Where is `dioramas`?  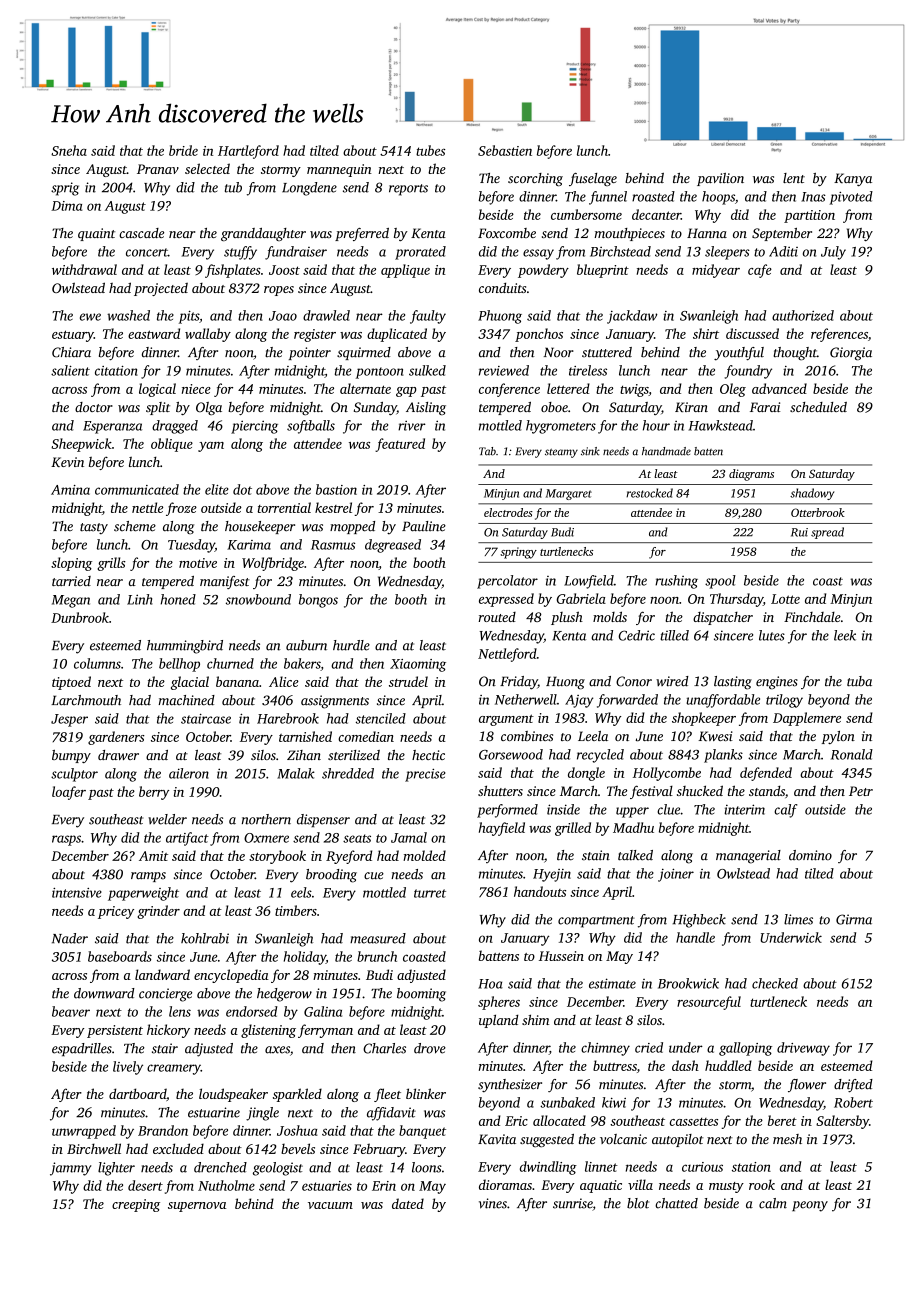
dioramas is located at coordinates (505, 1184).
